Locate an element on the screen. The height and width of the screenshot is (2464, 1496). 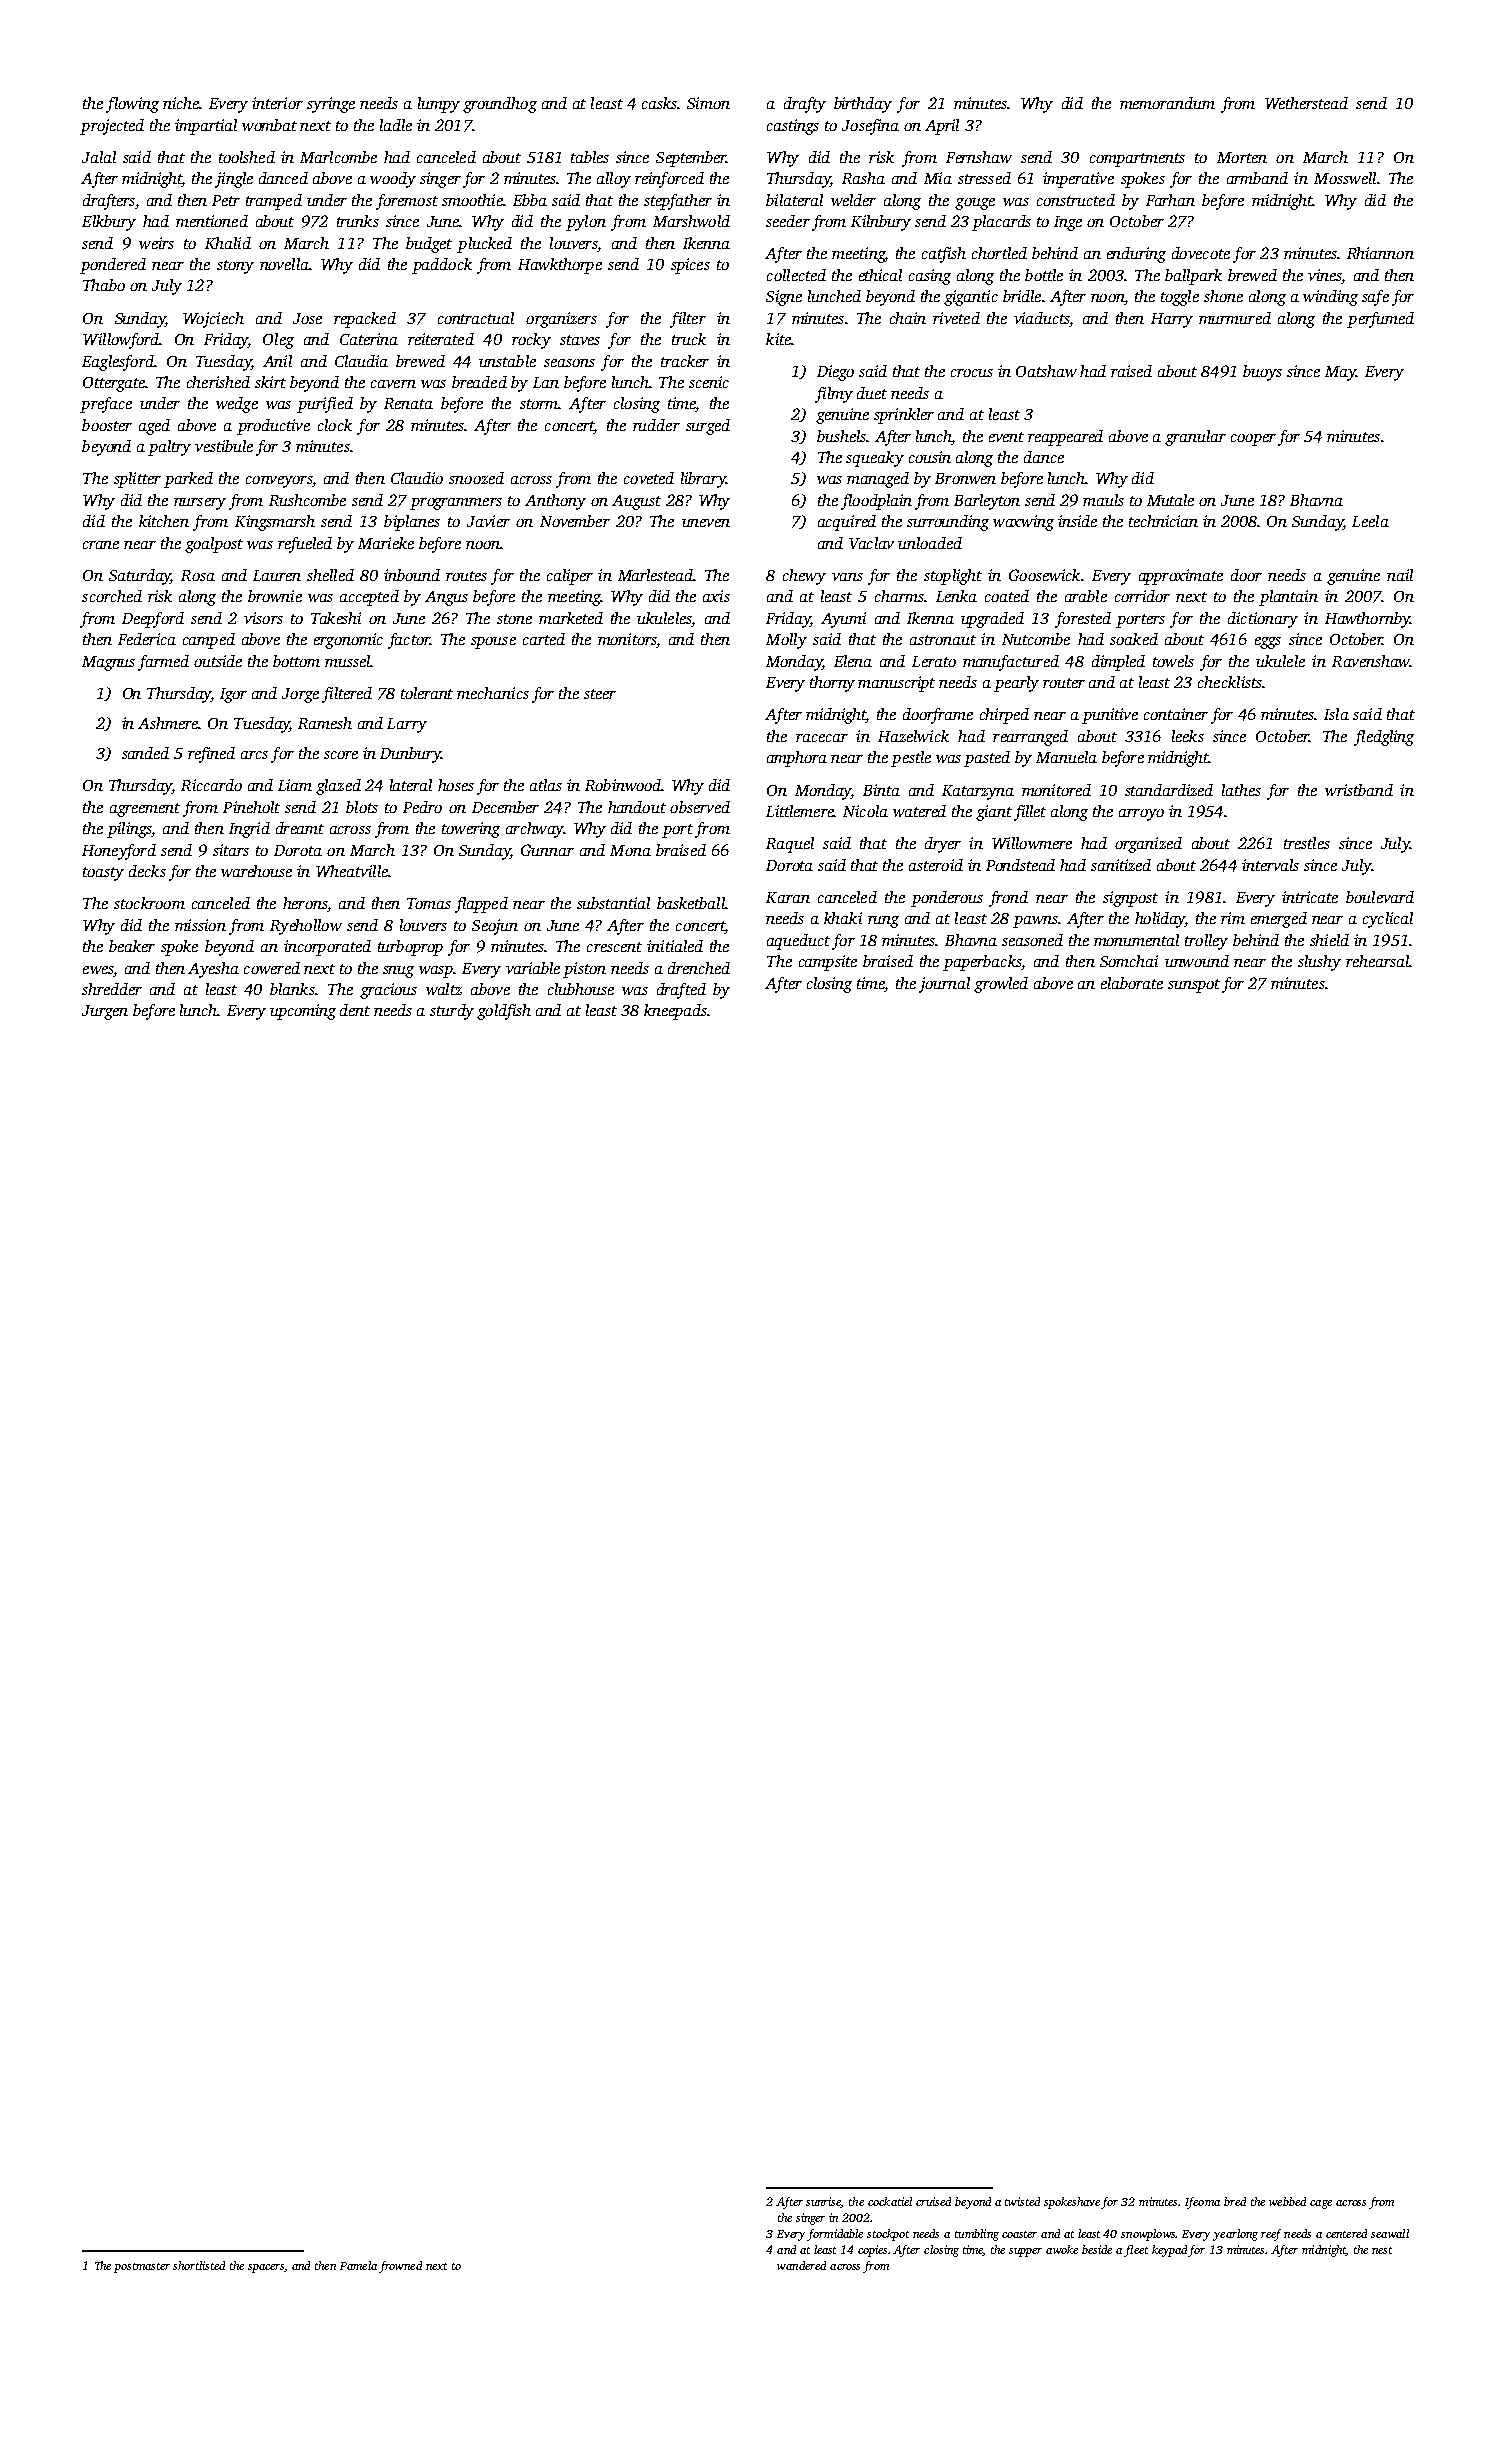
kneepads is located at coordinates (675, 1012).
